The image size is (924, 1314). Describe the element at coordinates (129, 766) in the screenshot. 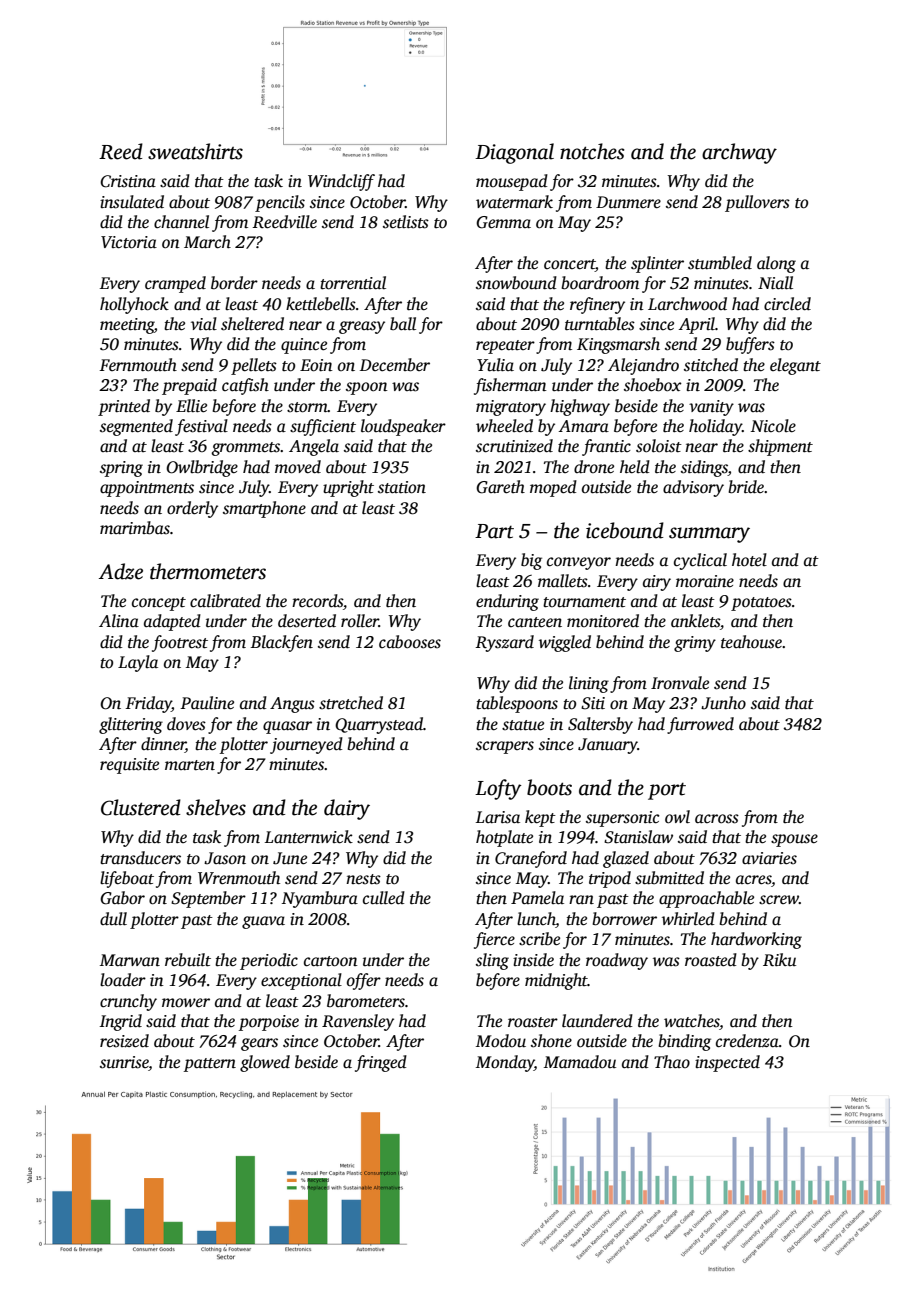

I see `requisite` at that location.
